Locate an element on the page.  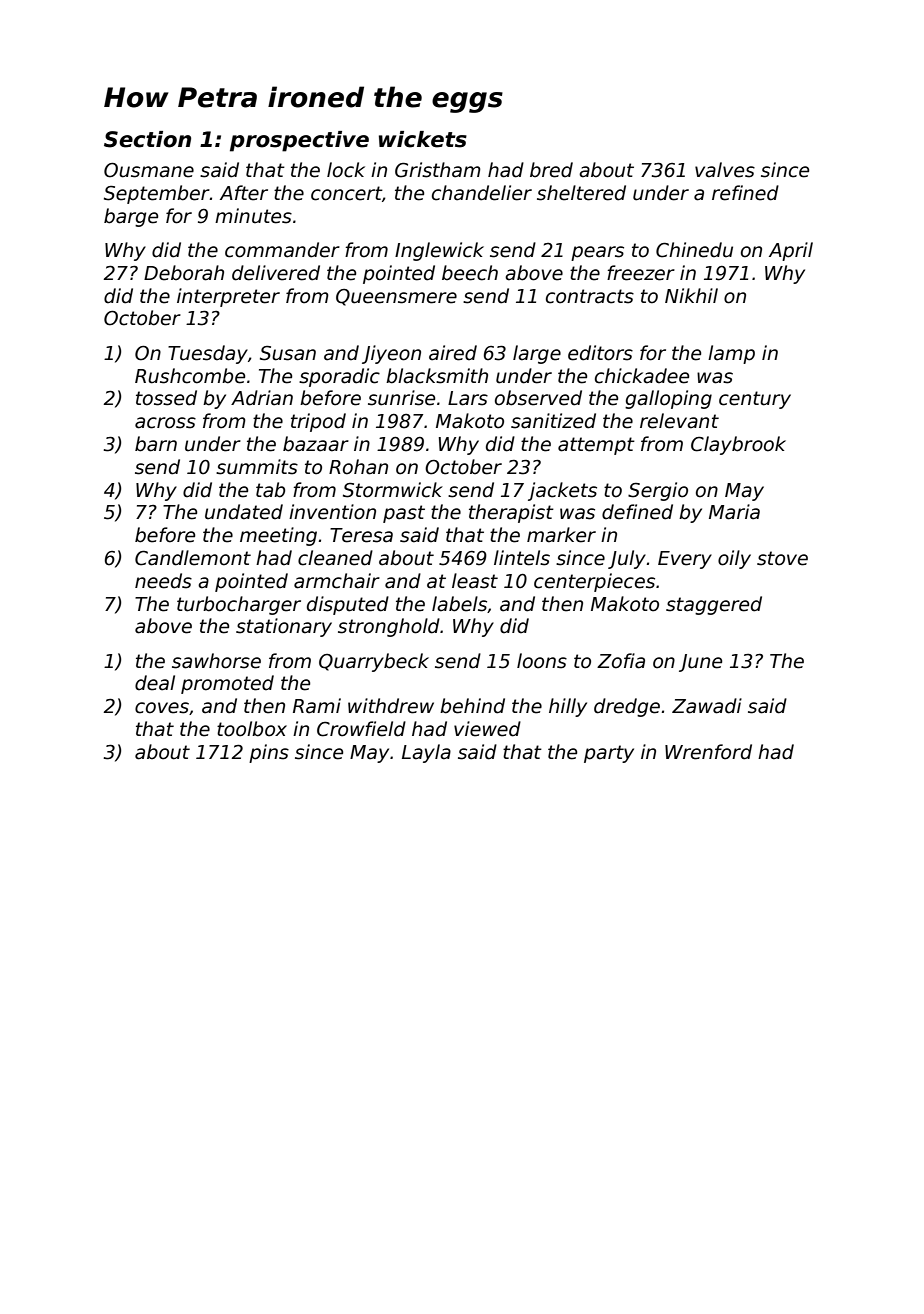
Rushcombe is located at coordinates (190, 376).
